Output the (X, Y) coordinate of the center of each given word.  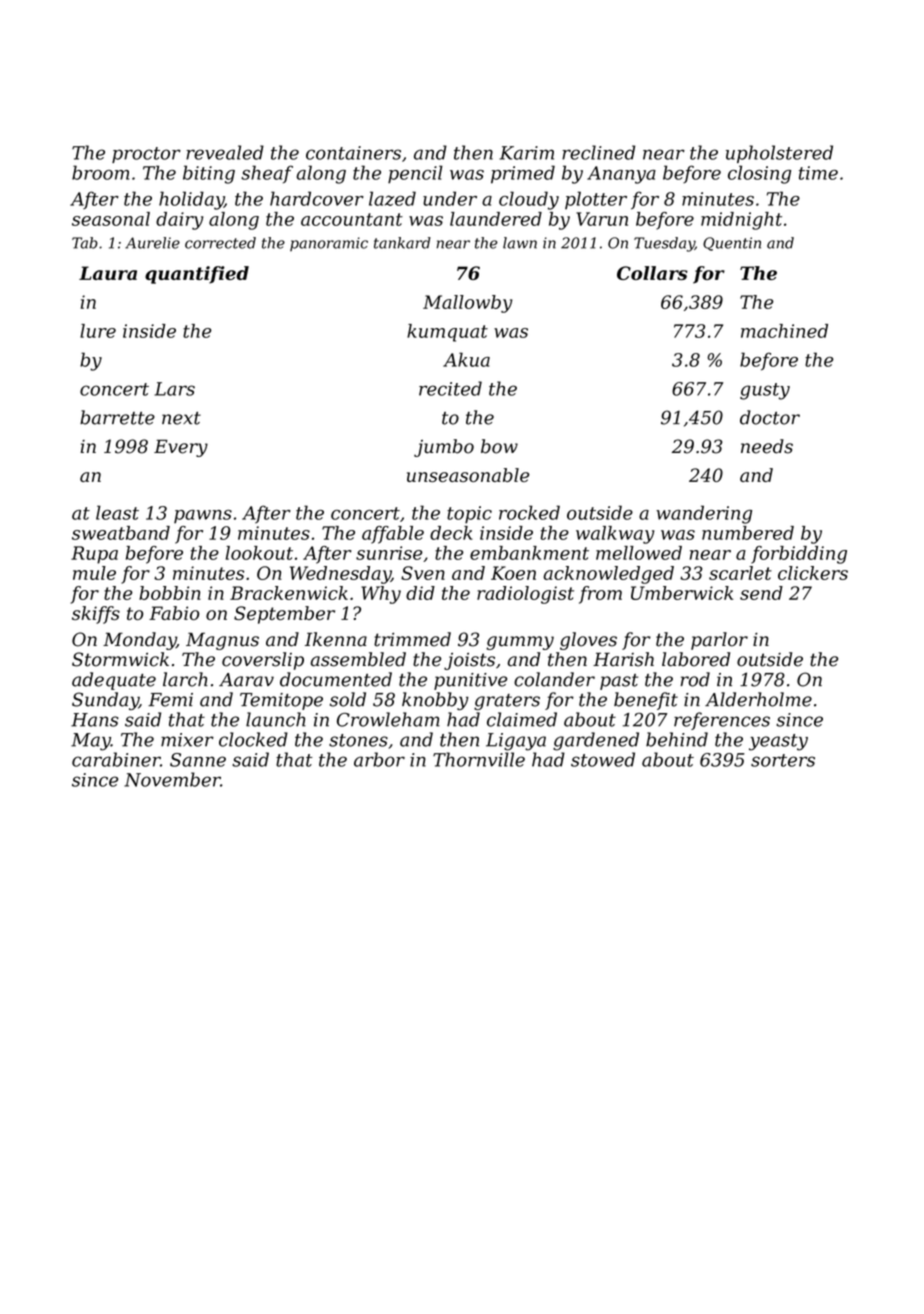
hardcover (317, 198)
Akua (466, 359)
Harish (623, 659)
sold (348, 699)
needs (767, 446)
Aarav (246, 680)
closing (759, 174)
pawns (203, 517)
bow (499, 446)
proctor (146, 155)
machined (784, 331)
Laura (108, 273)
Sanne (198, 760)
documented (336, 679)
